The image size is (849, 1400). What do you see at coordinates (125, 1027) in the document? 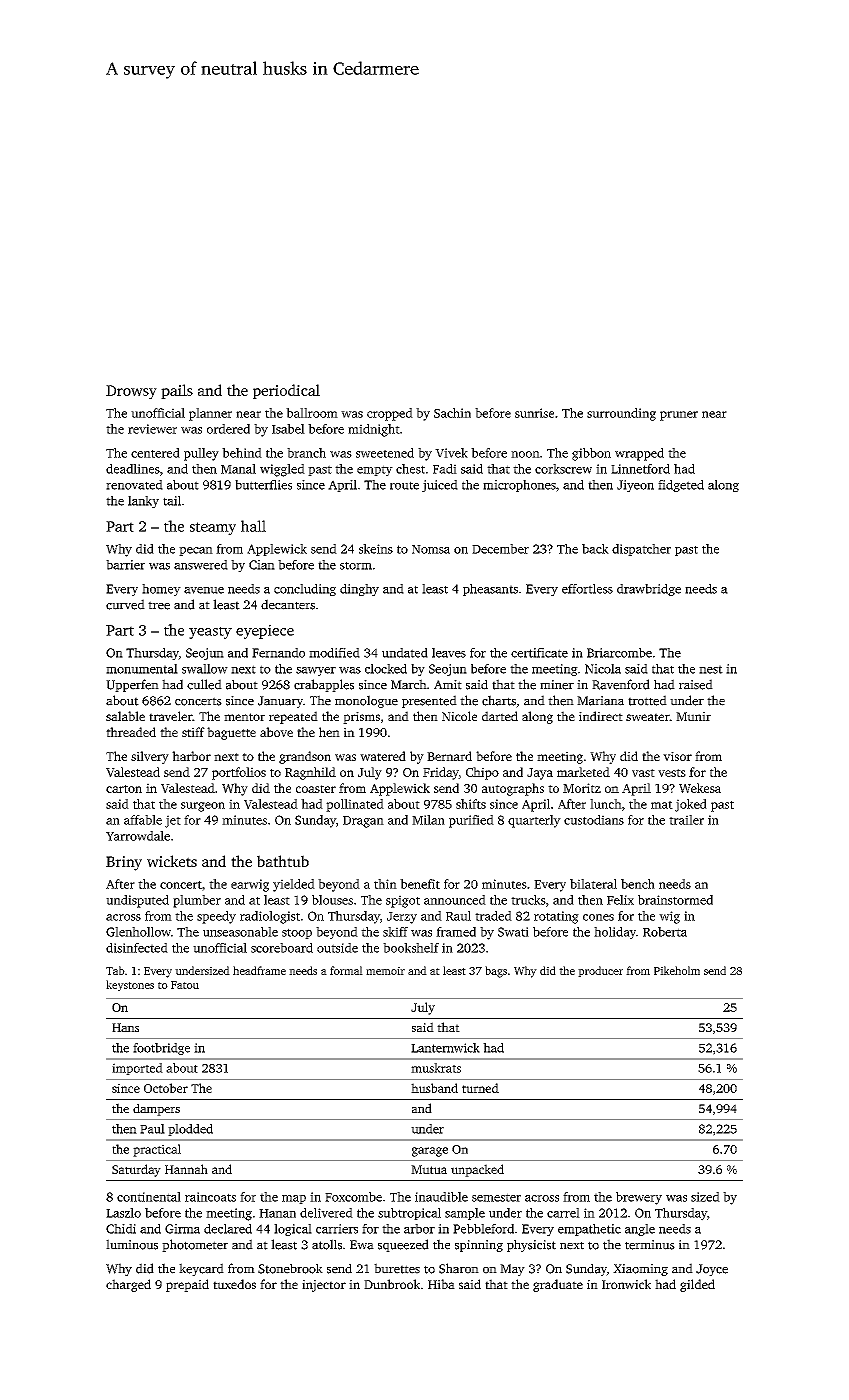
I see `Hans` at bounding box center [125, 1027].
